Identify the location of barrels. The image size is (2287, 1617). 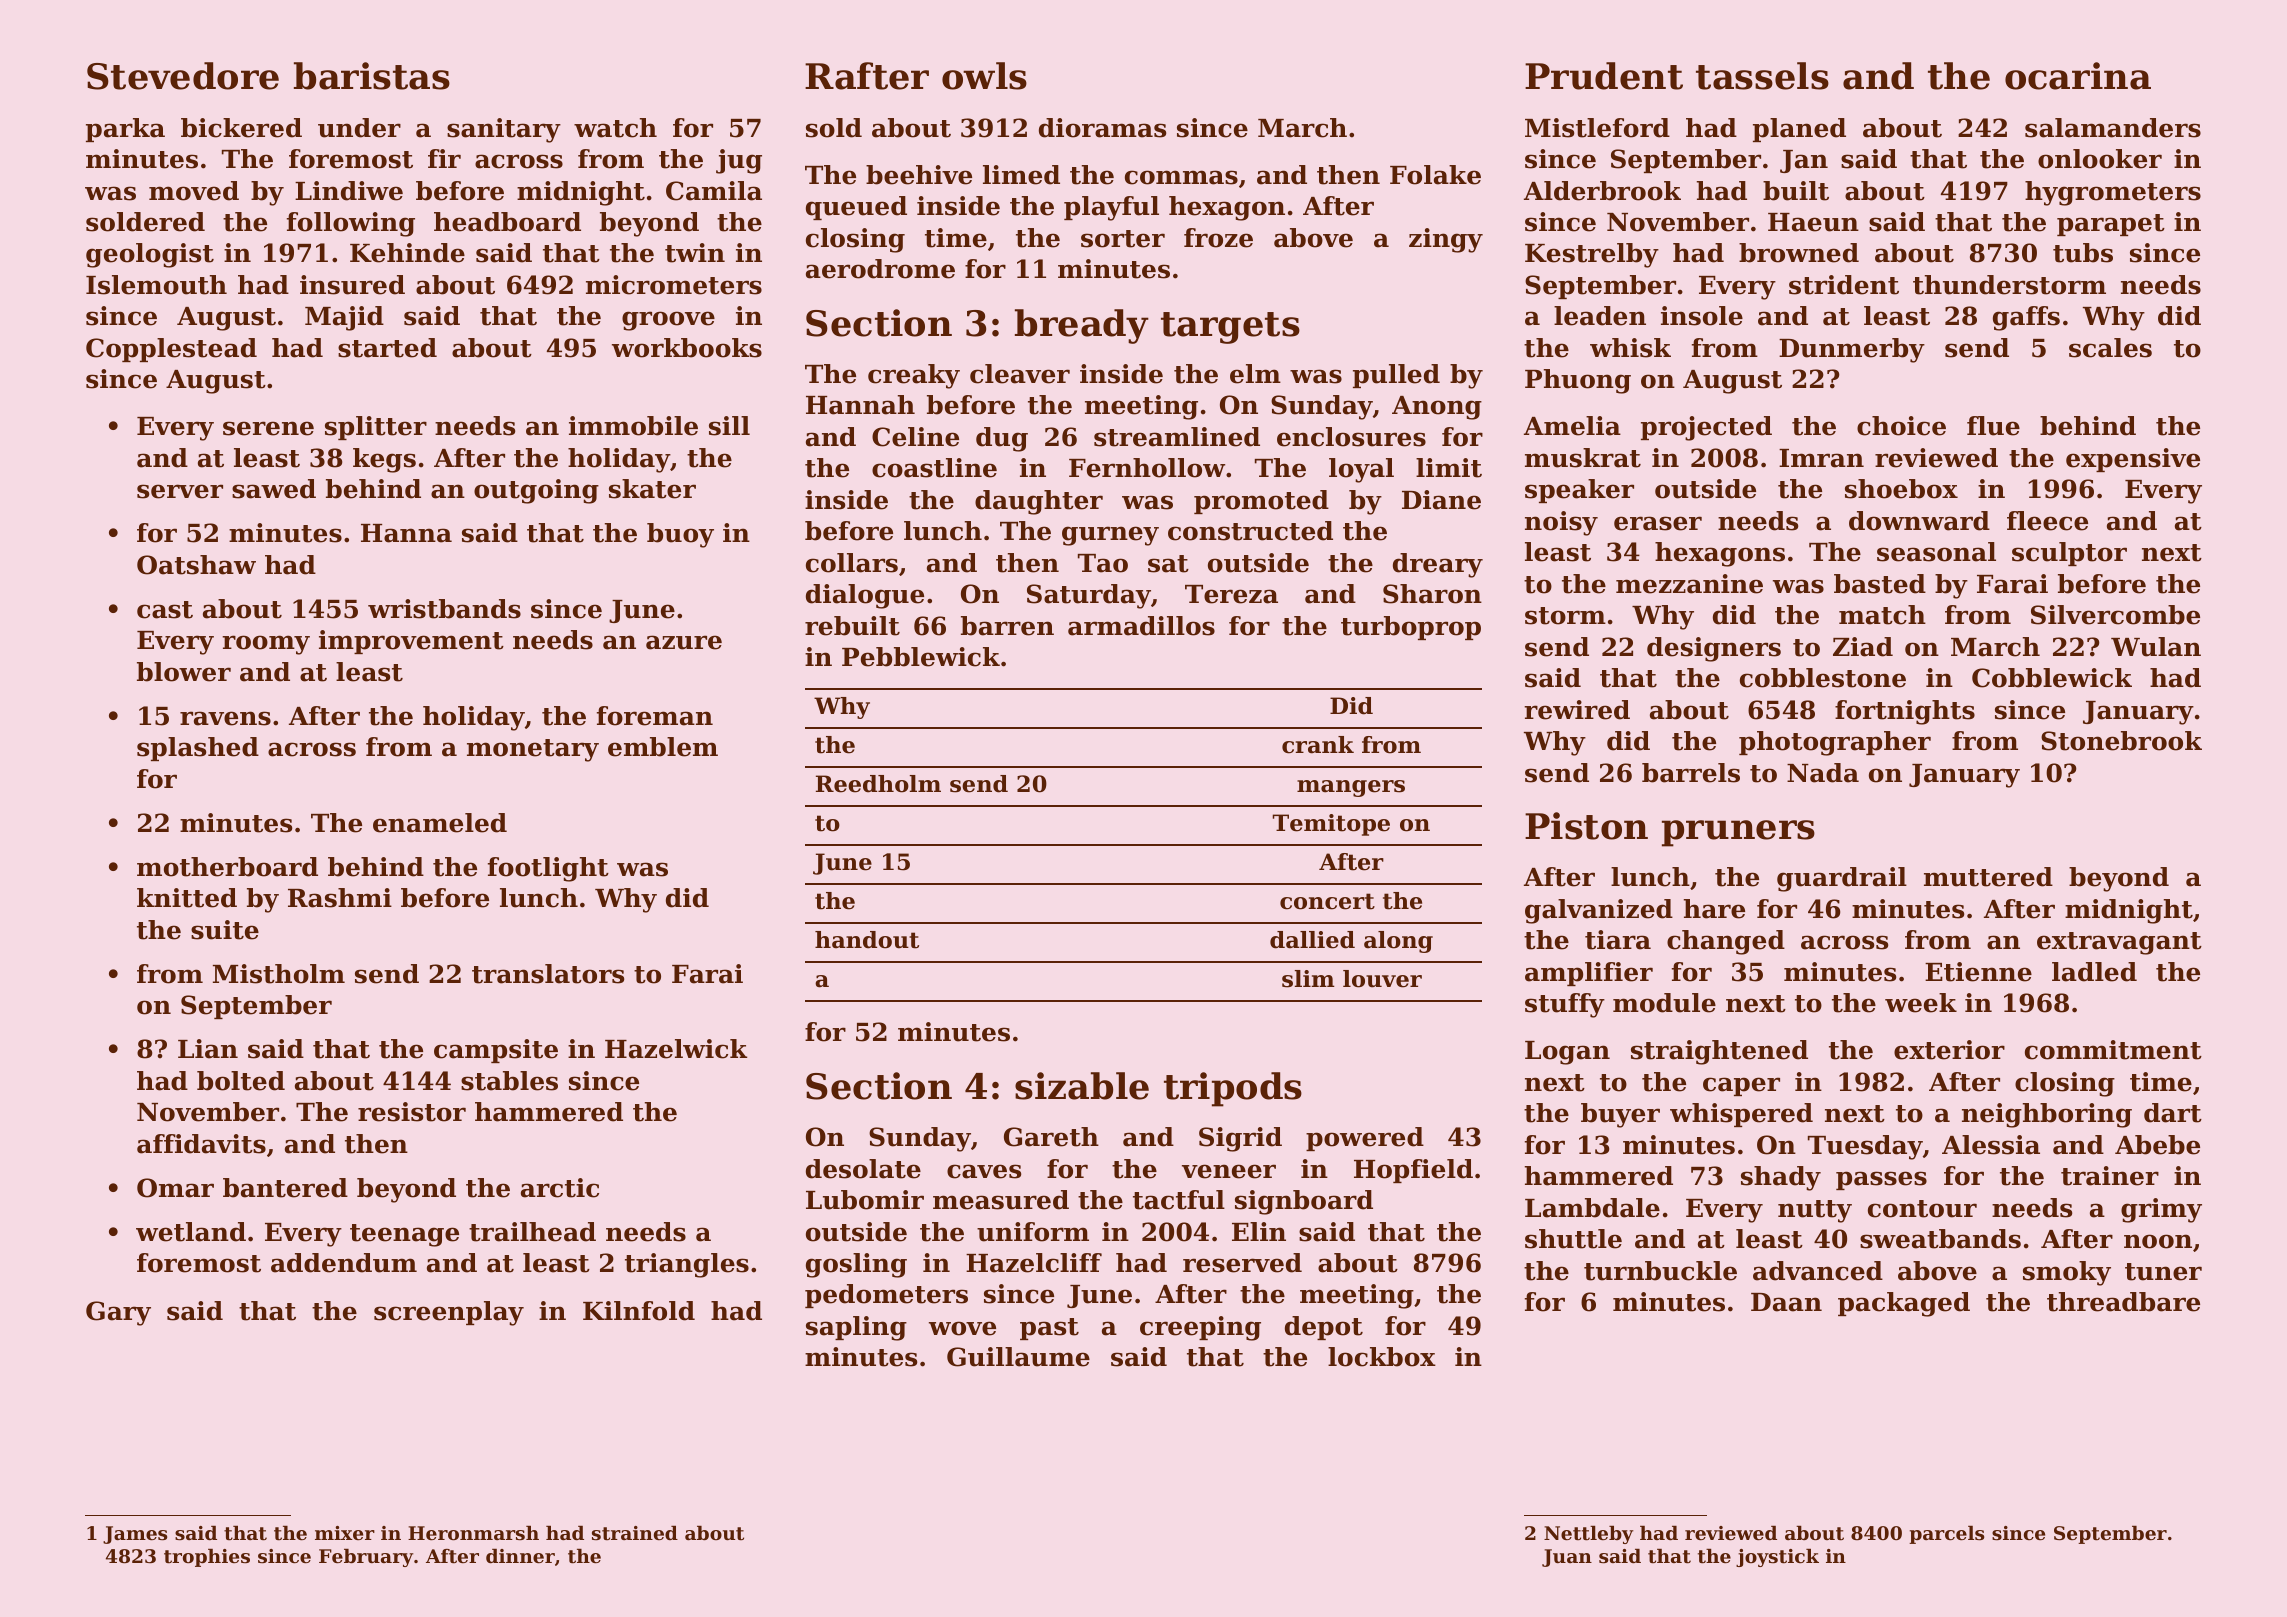
(1691, 773).
